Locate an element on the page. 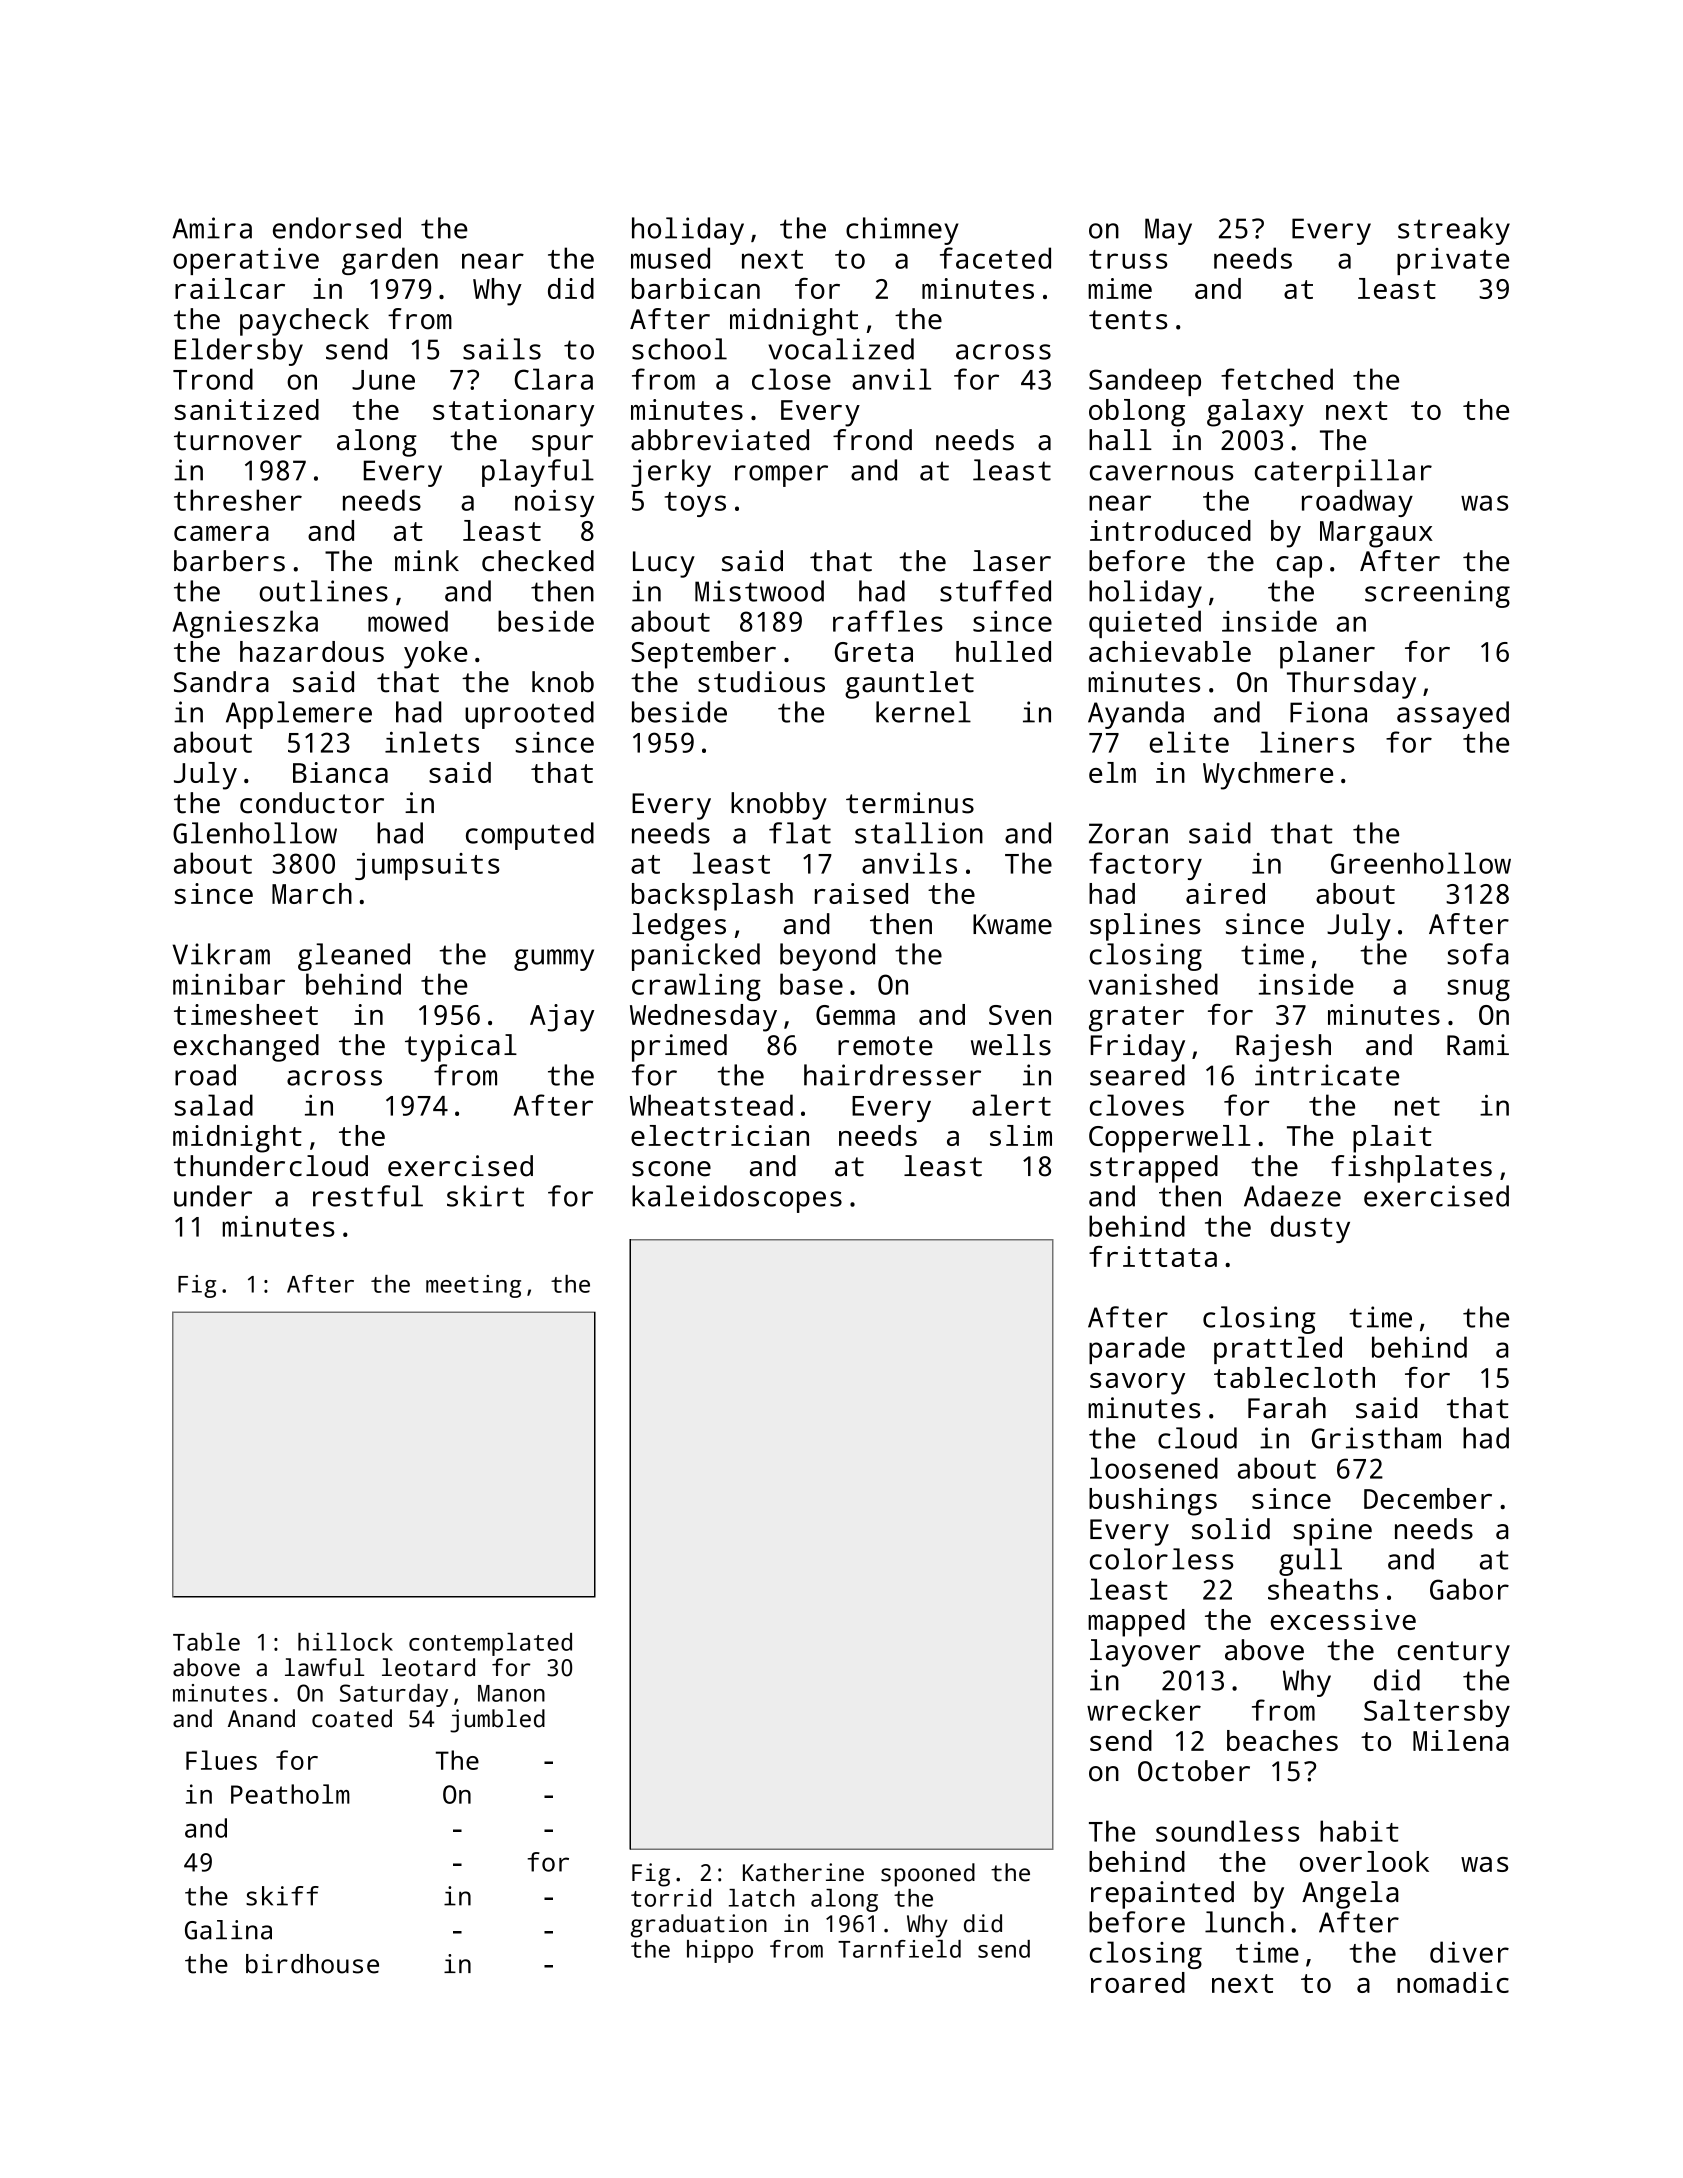 Image resolution: width=1683 pixels, height=2178 pixels. meeting is located at coordinates (473, 1286).
